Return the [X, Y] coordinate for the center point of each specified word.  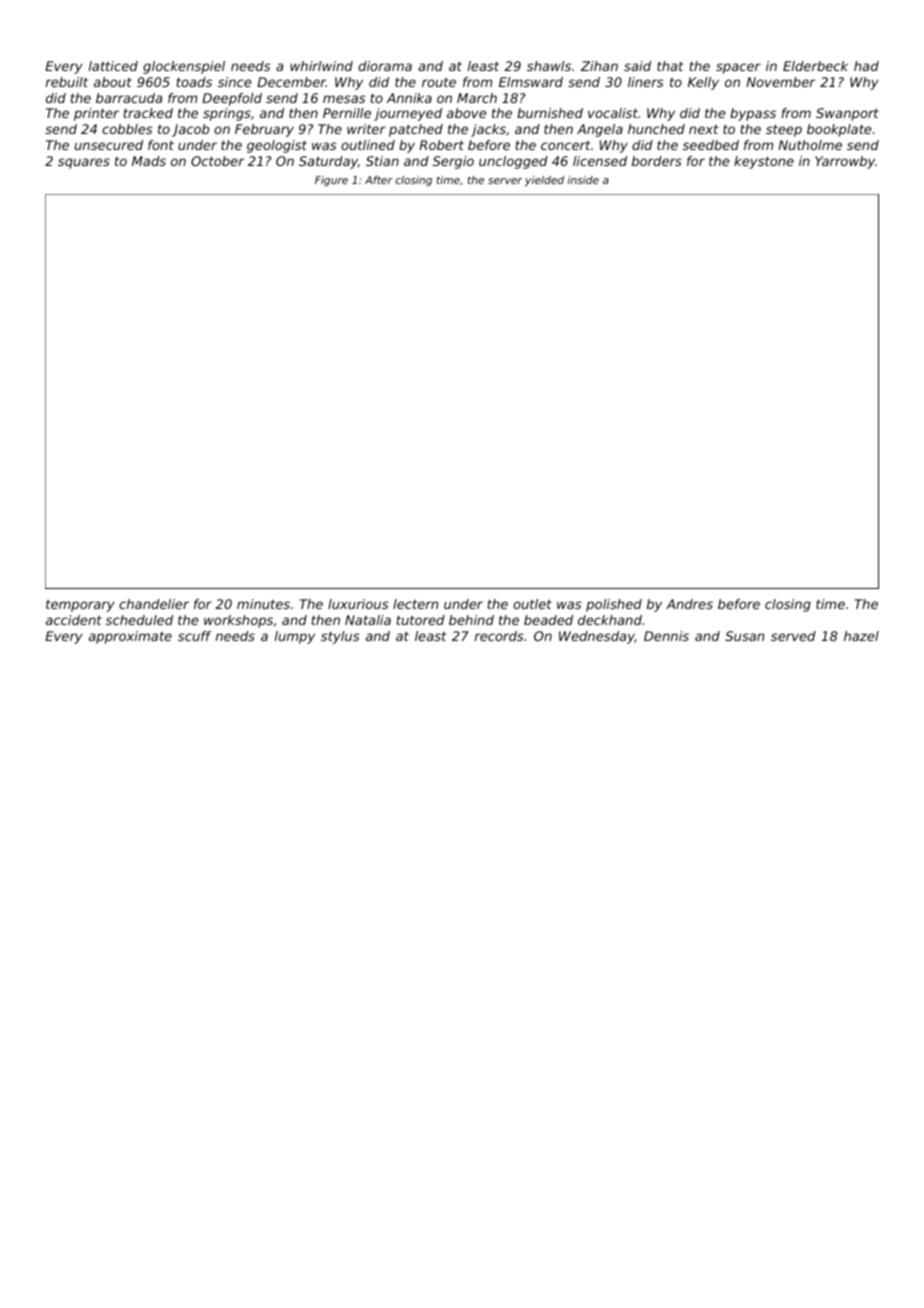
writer [366, 129]
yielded [544, 181]
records [499, 636]
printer [96, 114]
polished [614, 605]
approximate [130, 637]
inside [583, 180]
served [793, 636]
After [379, 180]
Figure [331, 181]
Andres [689, 604]
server [505, 181]
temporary [80, 606]
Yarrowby [845, 162]
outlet [532, 604]
